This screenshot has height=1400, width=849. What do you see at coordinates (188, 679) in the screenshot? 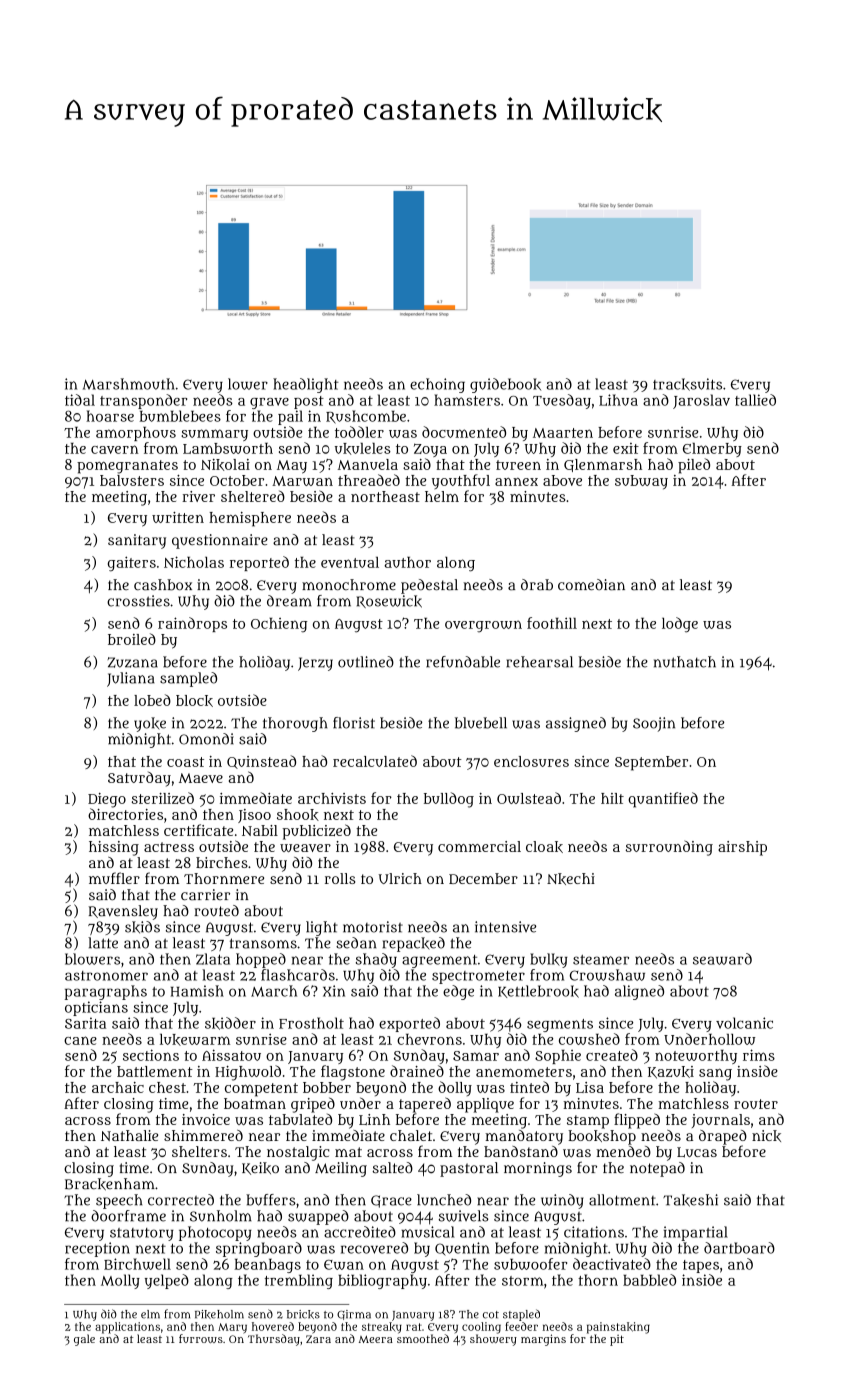
I see `sampled` at bounding box center [188, 679].
